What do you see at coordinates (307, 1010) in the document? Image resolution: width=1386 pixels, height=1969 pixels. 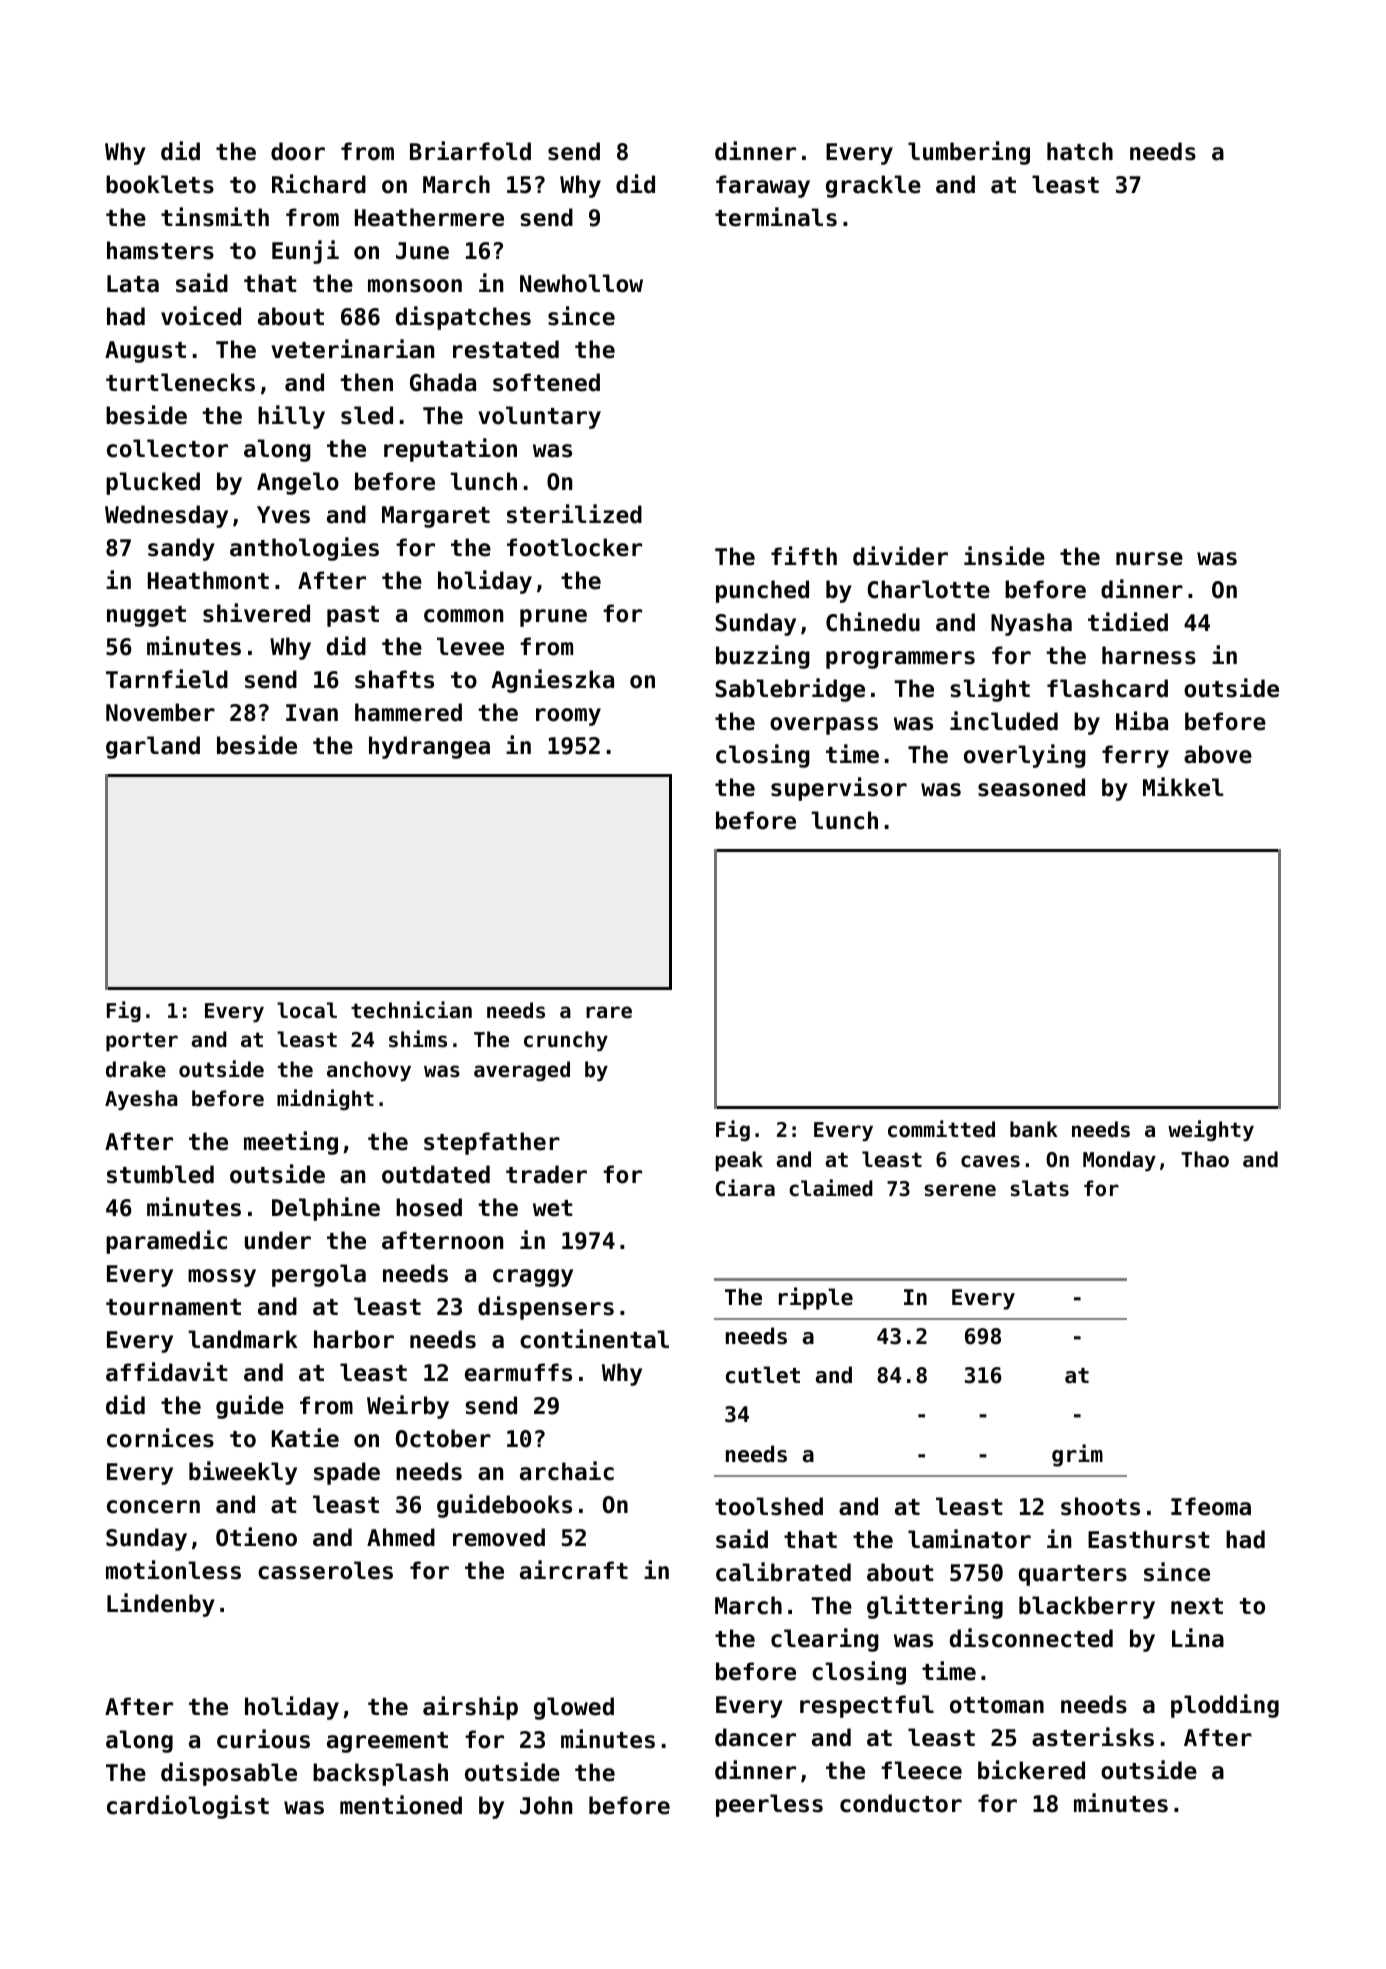 I see `local` at bounding box center [307, 1010].
